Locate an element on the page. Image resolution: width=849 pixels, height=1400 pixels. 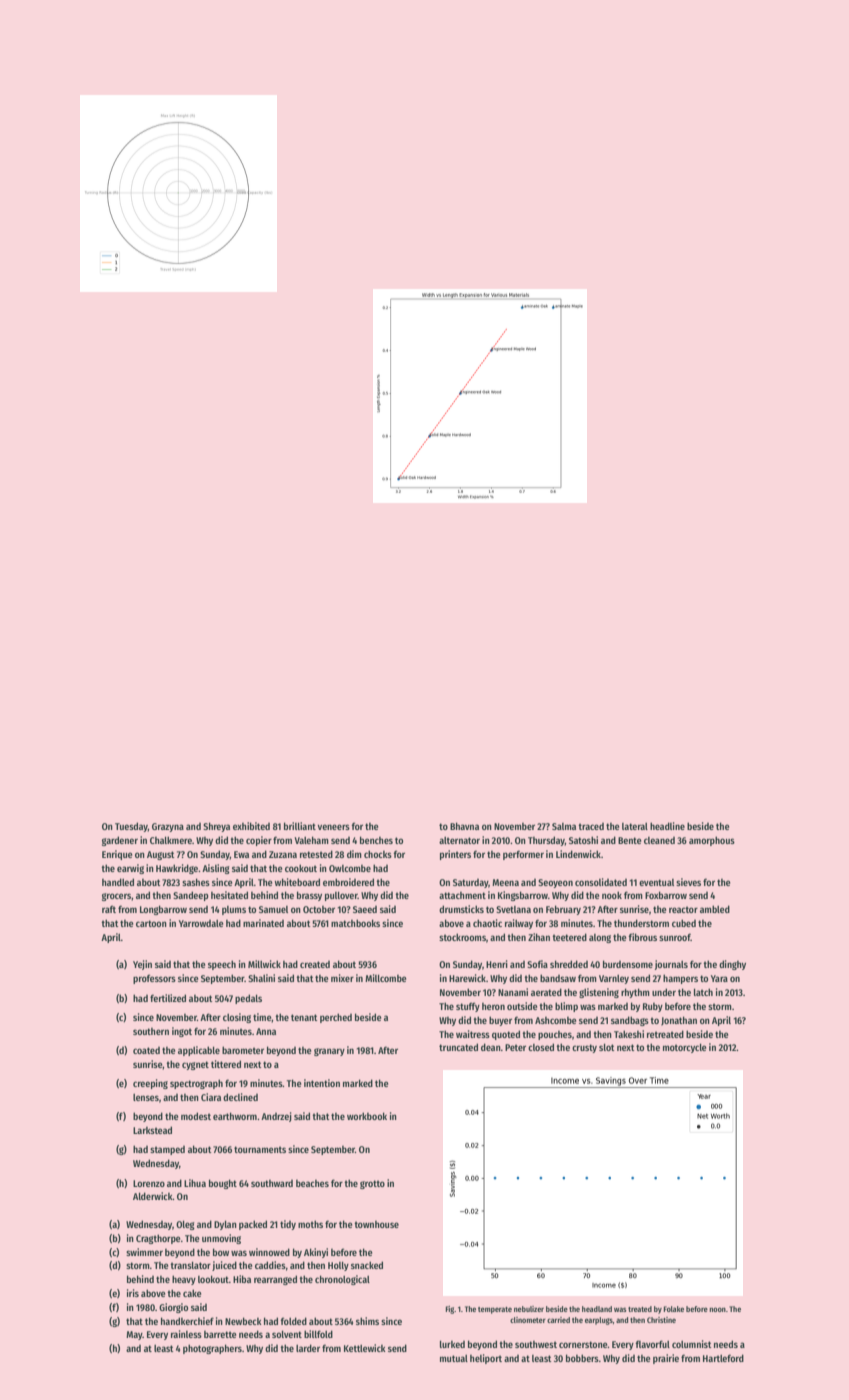
Bhavna is located at coordinates (464, 826).
